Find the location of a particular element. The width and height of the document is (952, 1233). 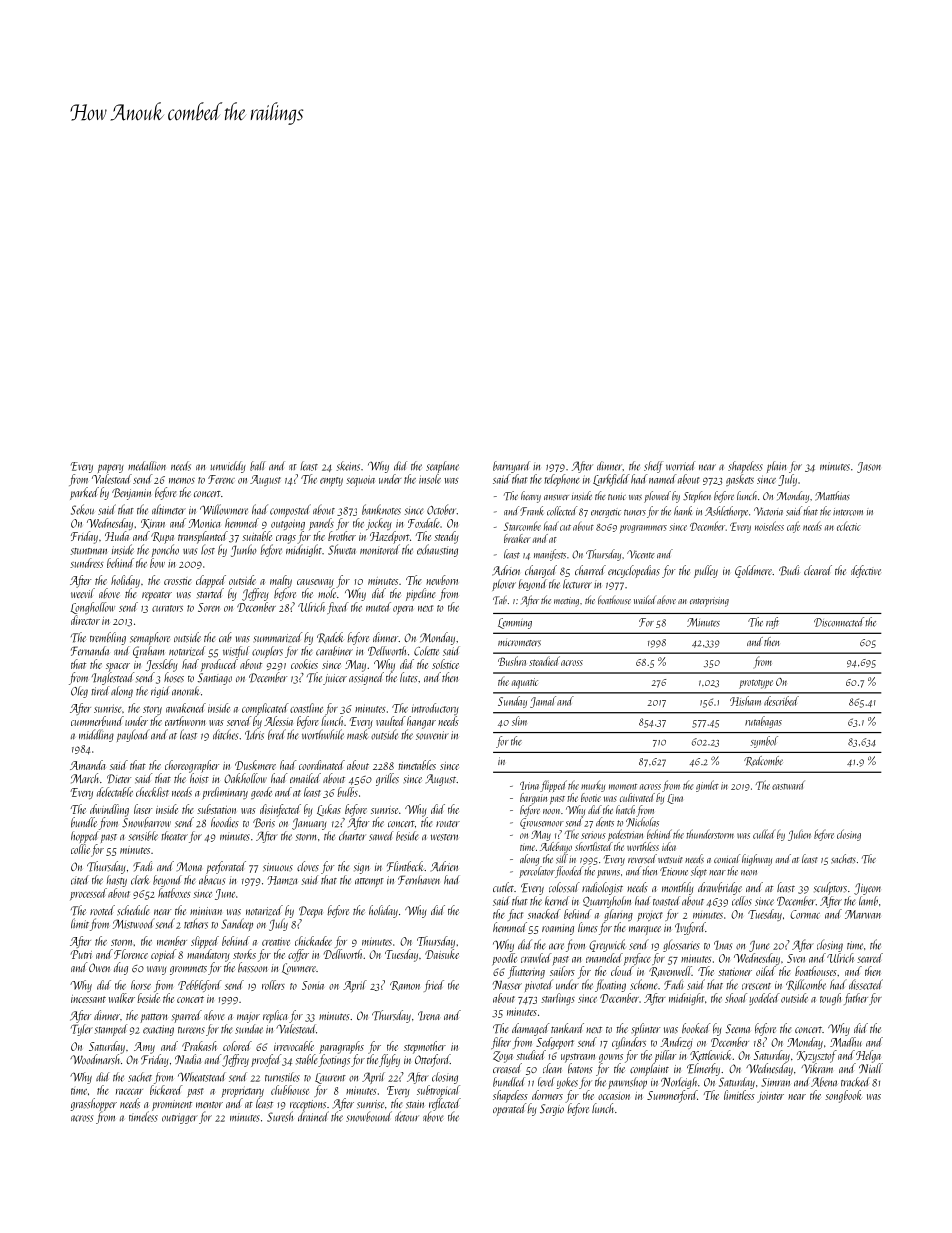

Huda is located at coordinates (117, 536).
